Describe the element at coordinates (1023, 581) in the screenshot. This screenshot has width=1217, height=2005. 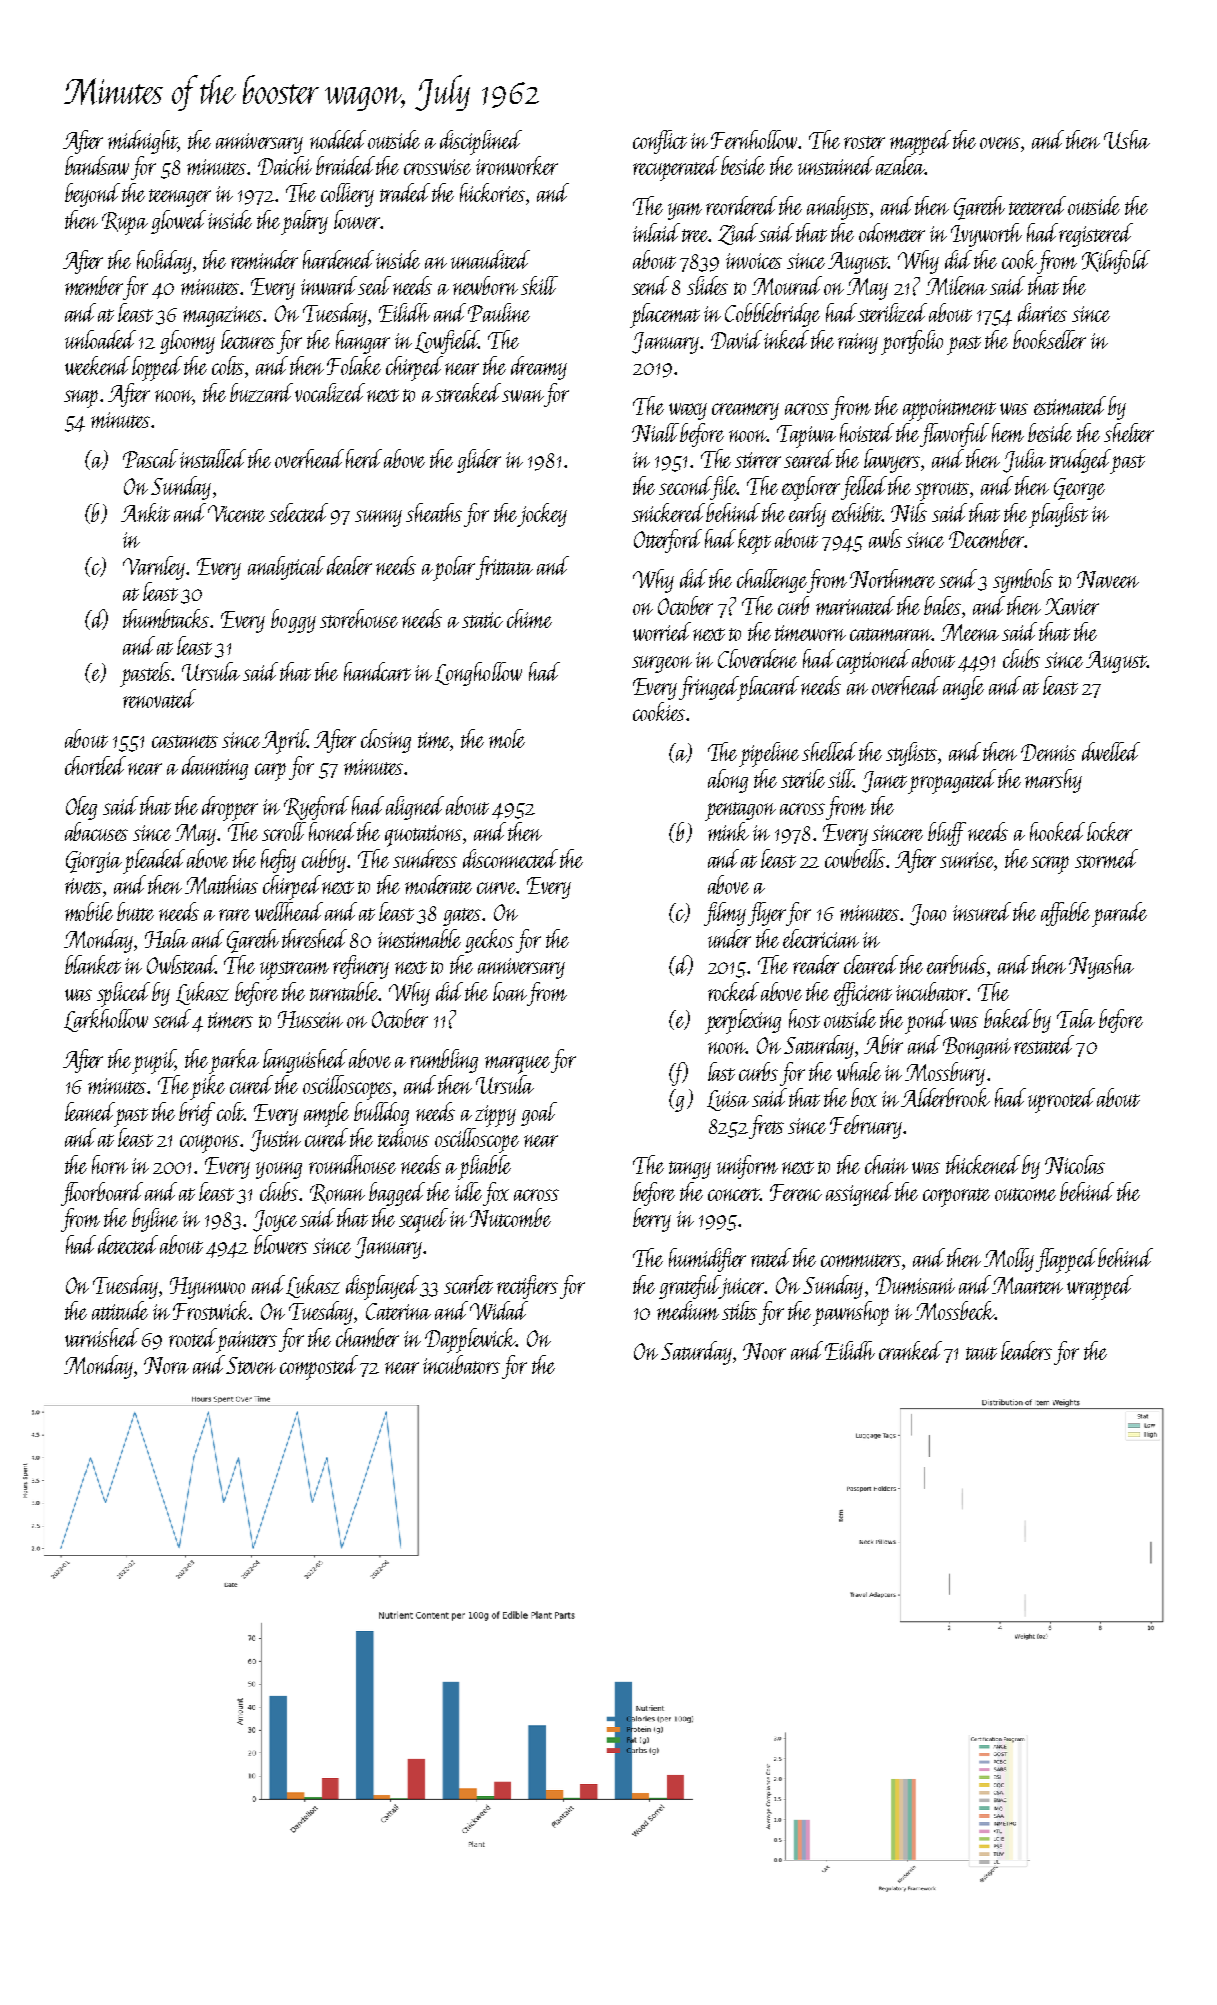
I see `symbols` at that location.
